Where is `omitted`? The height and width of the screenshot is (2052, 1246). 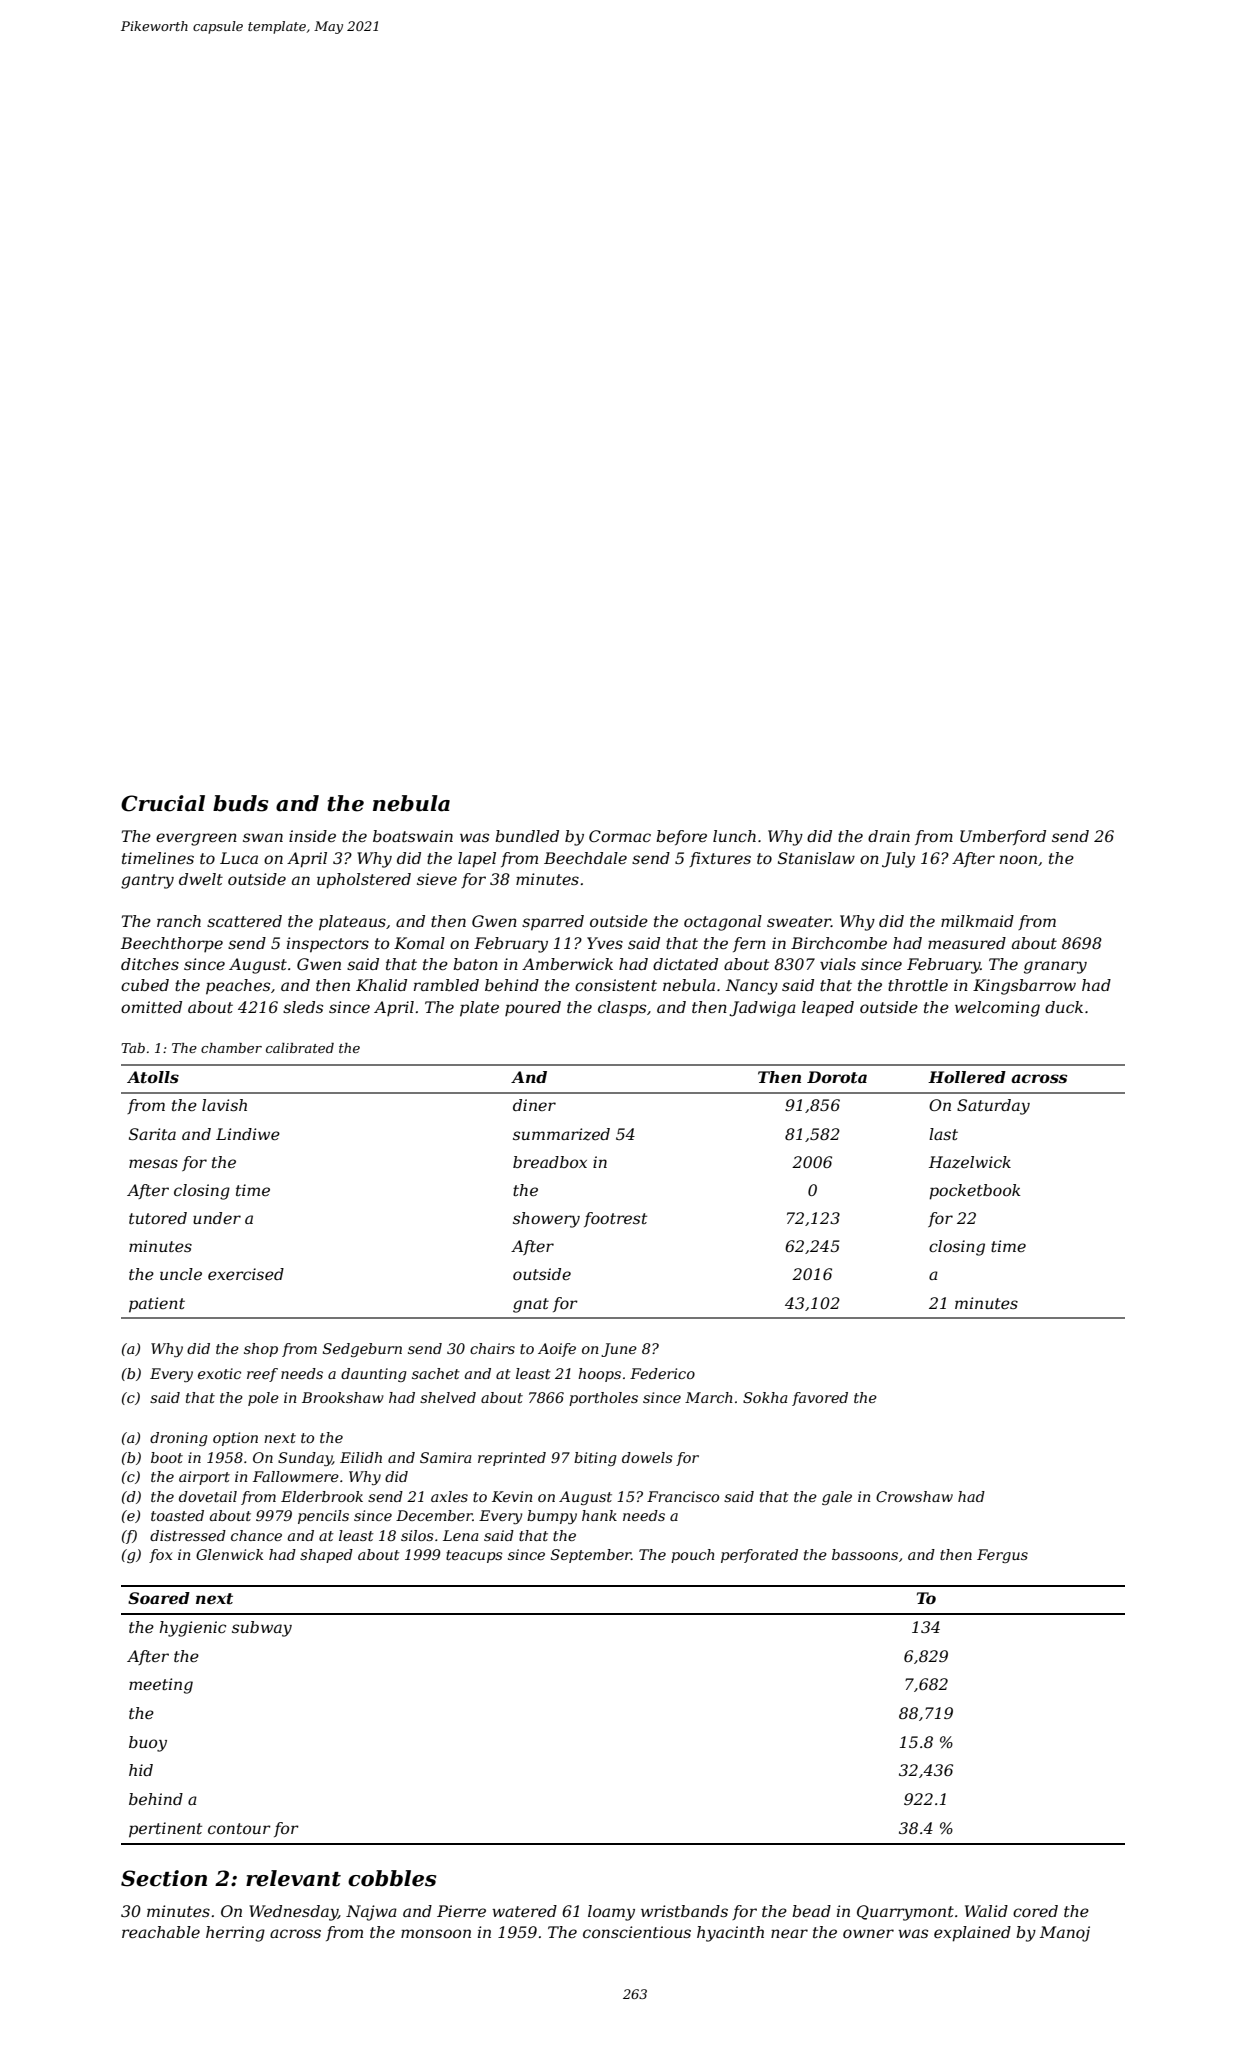
omitted is located at coordinates (151, 1007).
